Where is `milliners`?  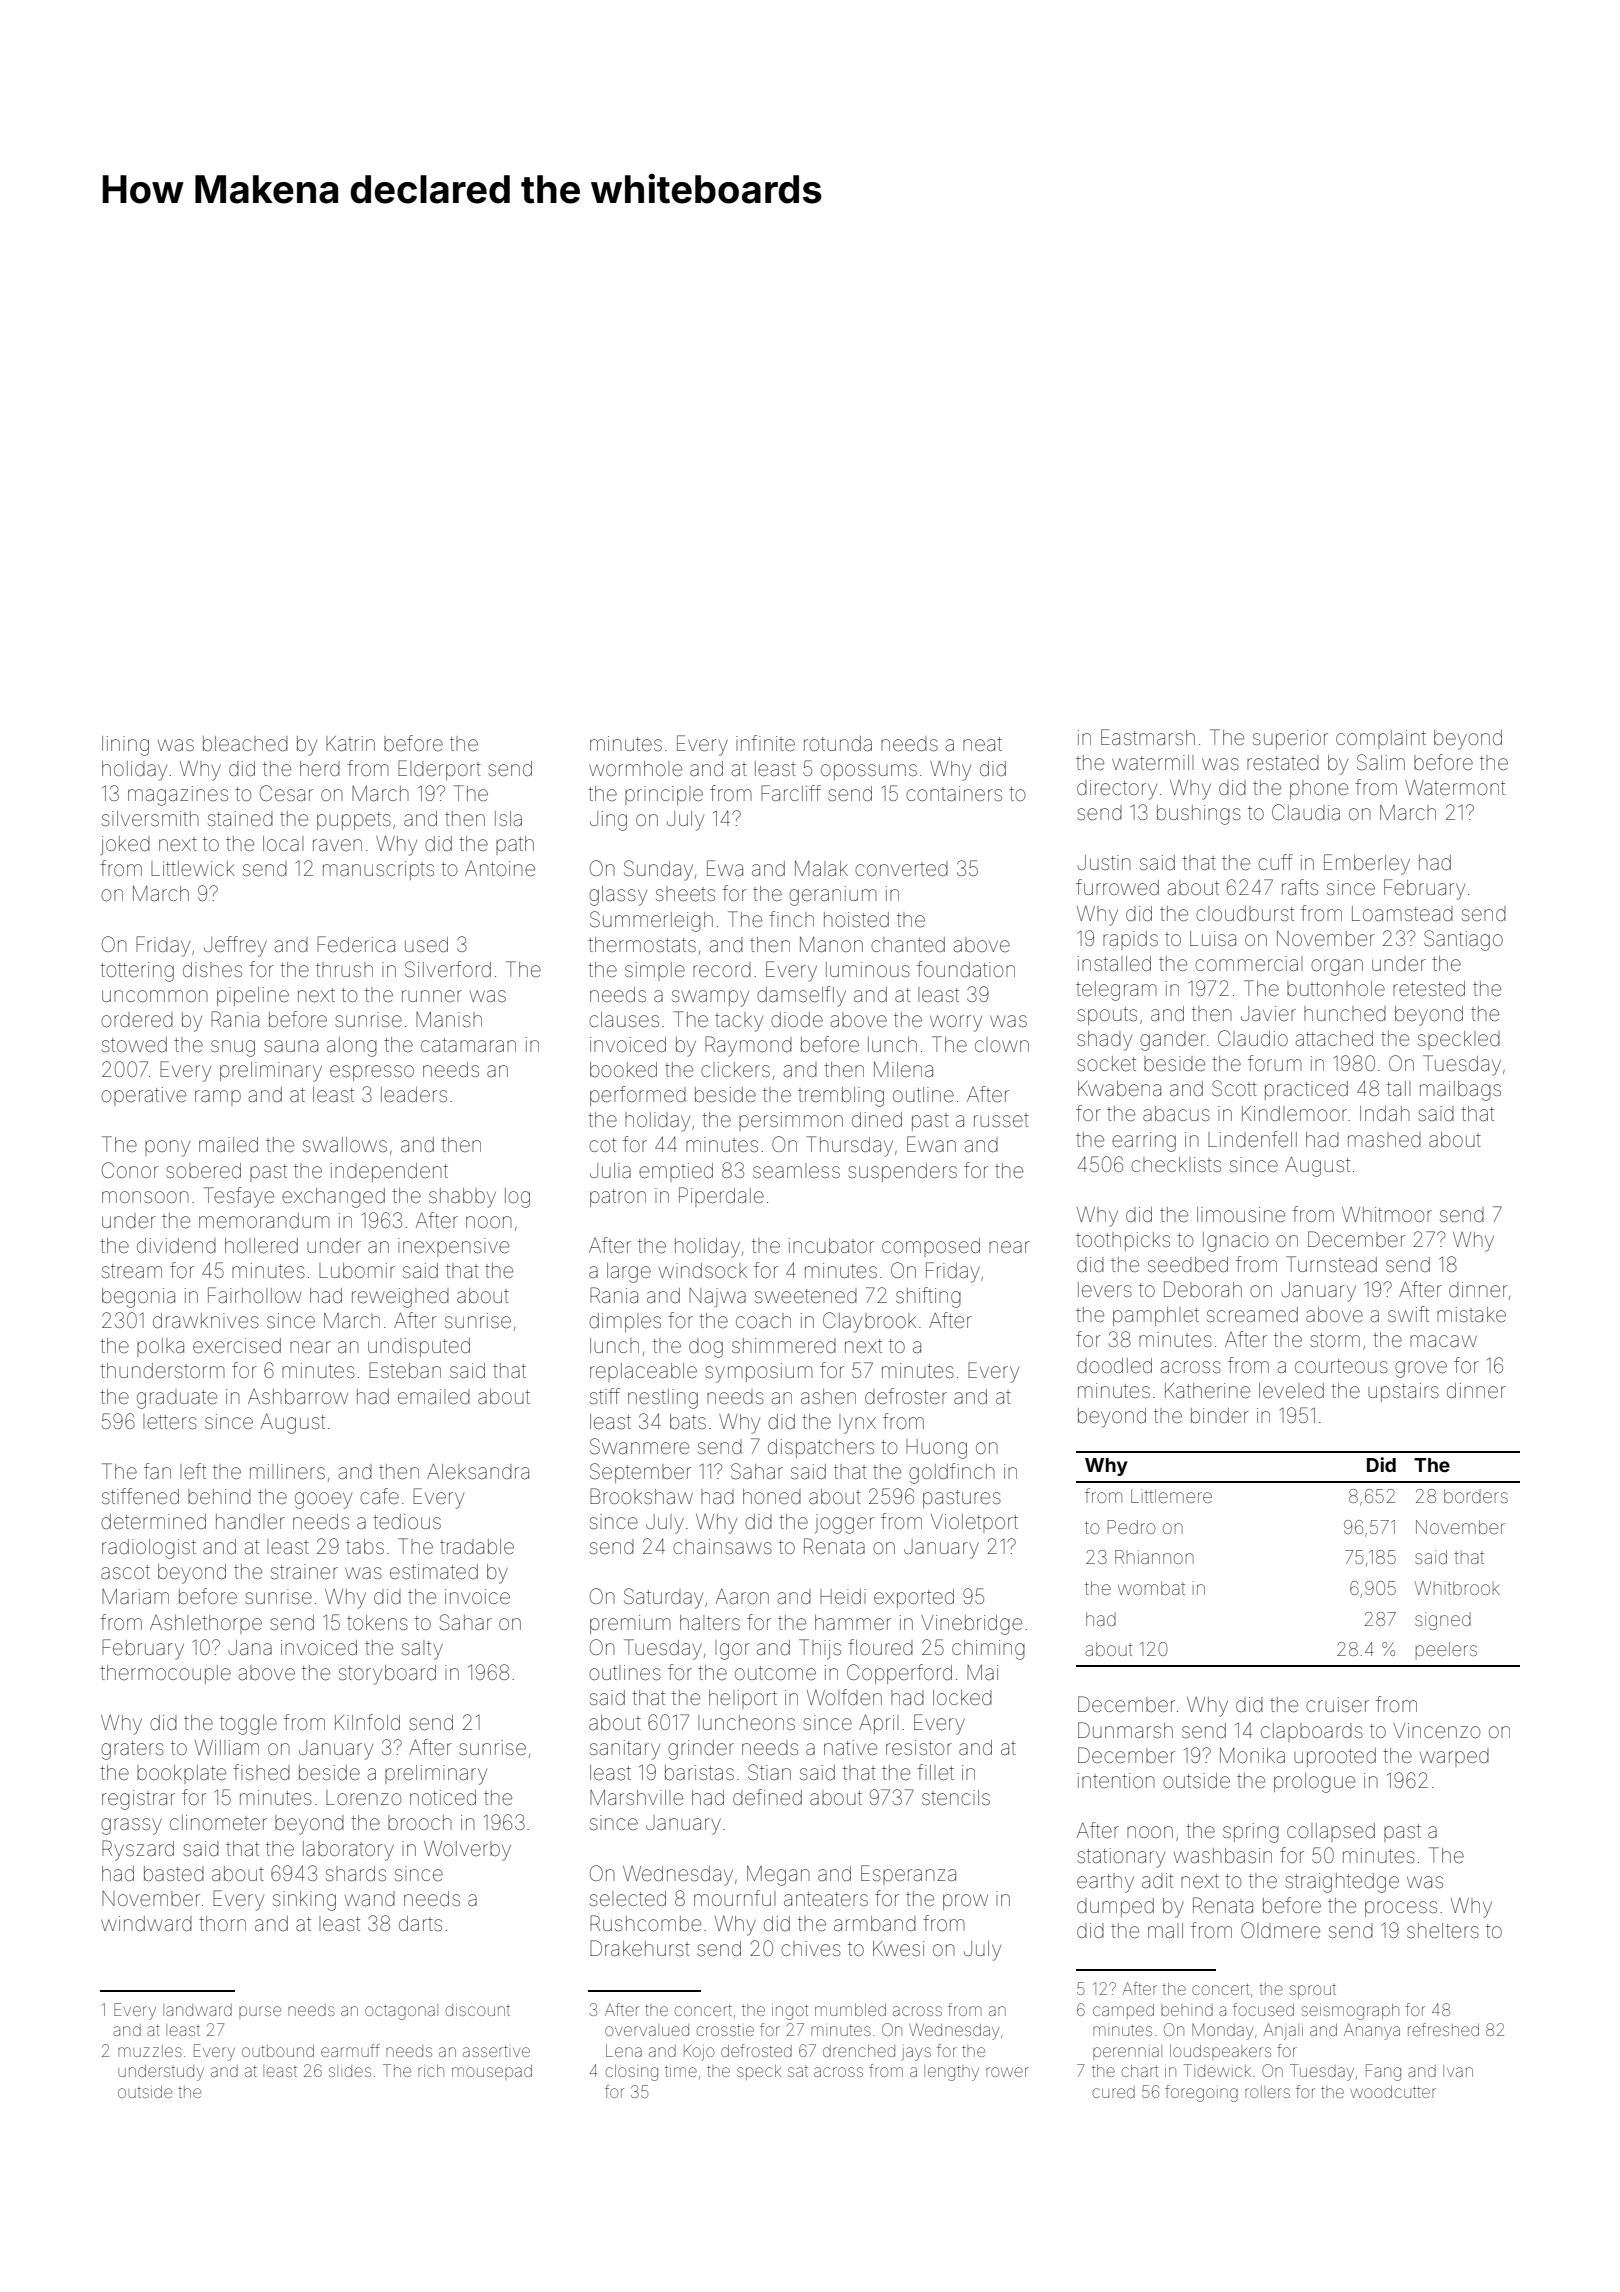
milliners is located at coordinates (287, 1471).
